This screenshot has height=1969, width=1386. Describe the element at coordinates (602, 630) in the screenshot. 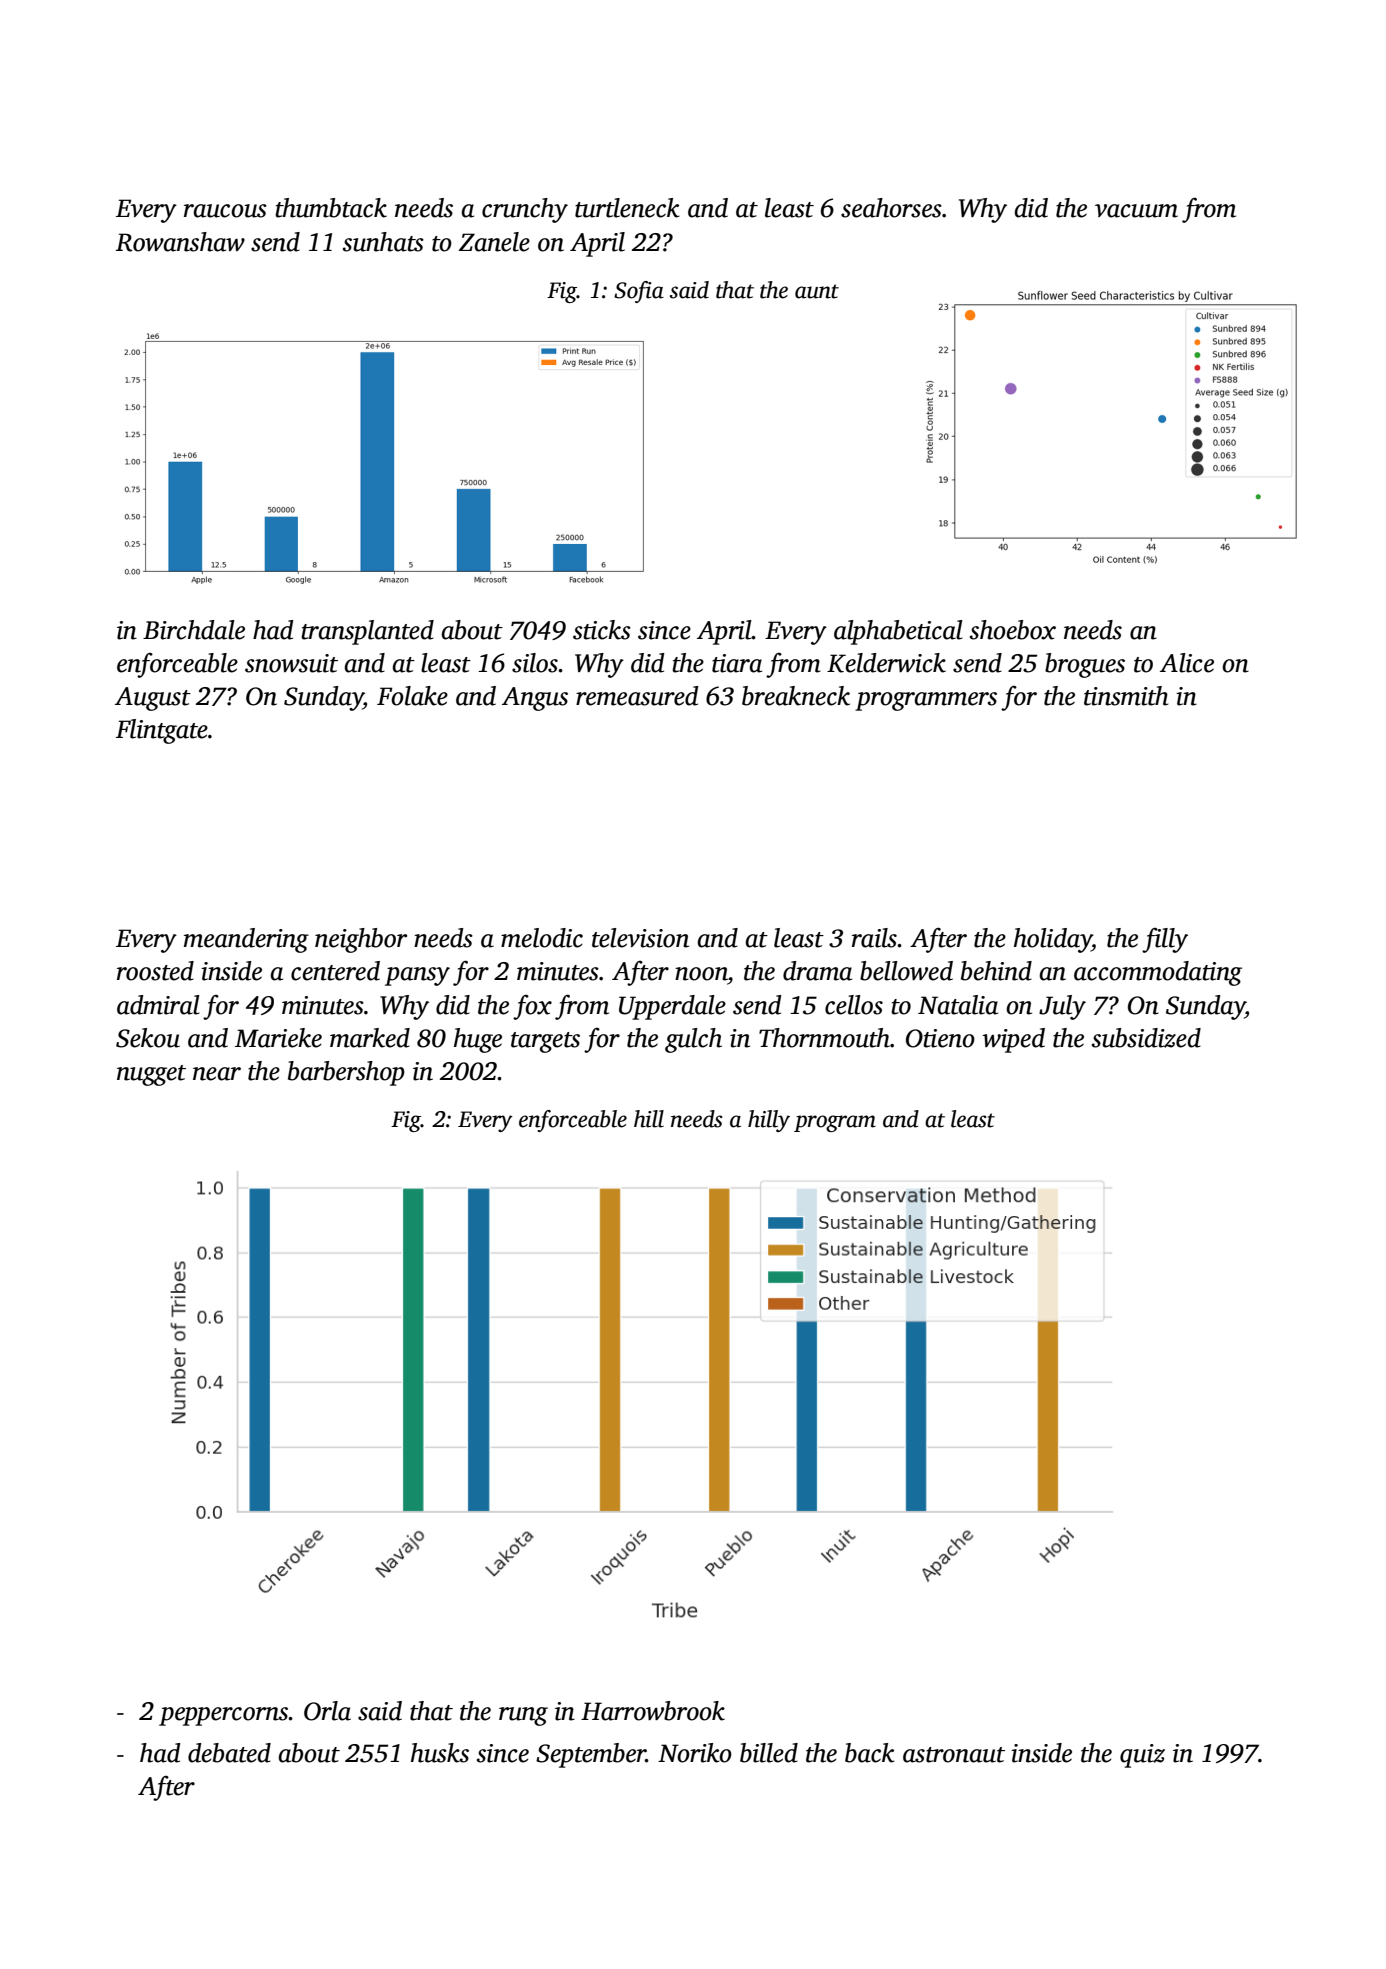

I see `sticks` at that location.
